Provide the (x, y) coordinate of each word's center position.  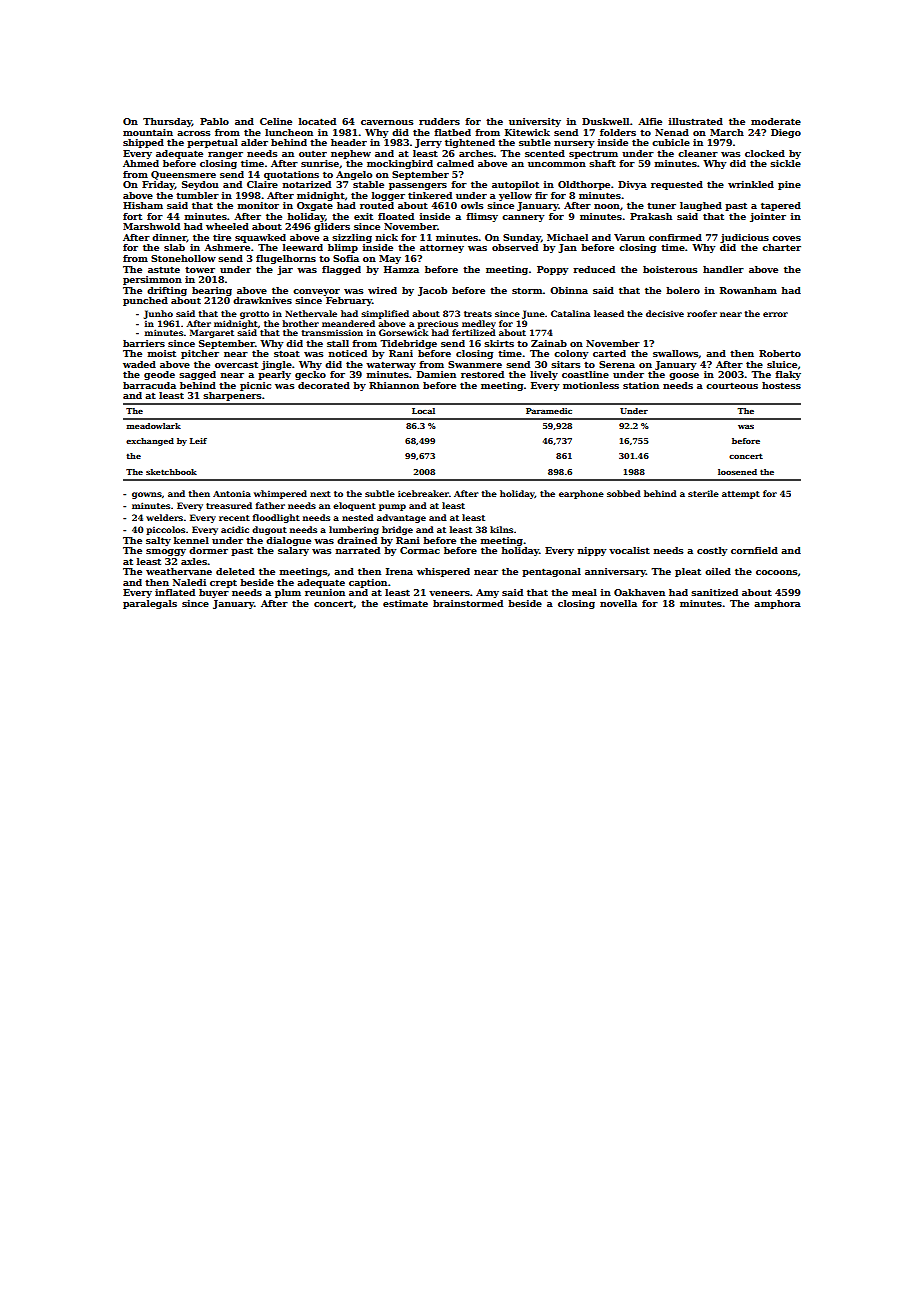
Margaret (212, 333)
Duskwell (605, 121)
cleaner (698, 153)
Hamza (401, 269)
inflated (175, 592)
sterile (703, 493)
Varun (629, 237)
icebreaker (423, 493)
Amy (487, 593)
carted (609, 353)
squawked (260, 238)
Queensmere (183, 175)
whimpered (280, 494)
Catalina (570, 313)
